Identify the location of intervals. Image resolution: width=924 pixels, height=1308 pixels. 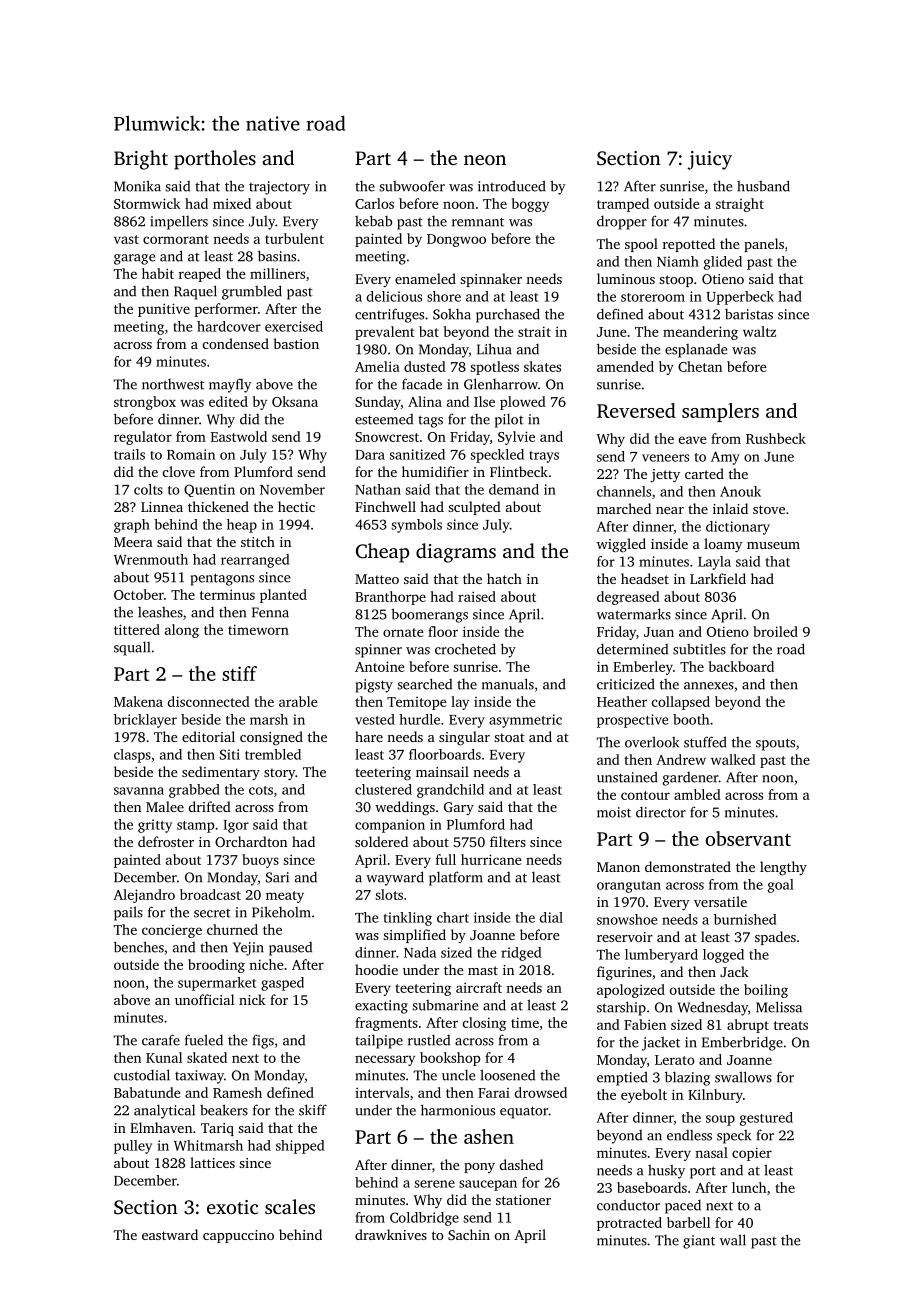
(382, 1092).
